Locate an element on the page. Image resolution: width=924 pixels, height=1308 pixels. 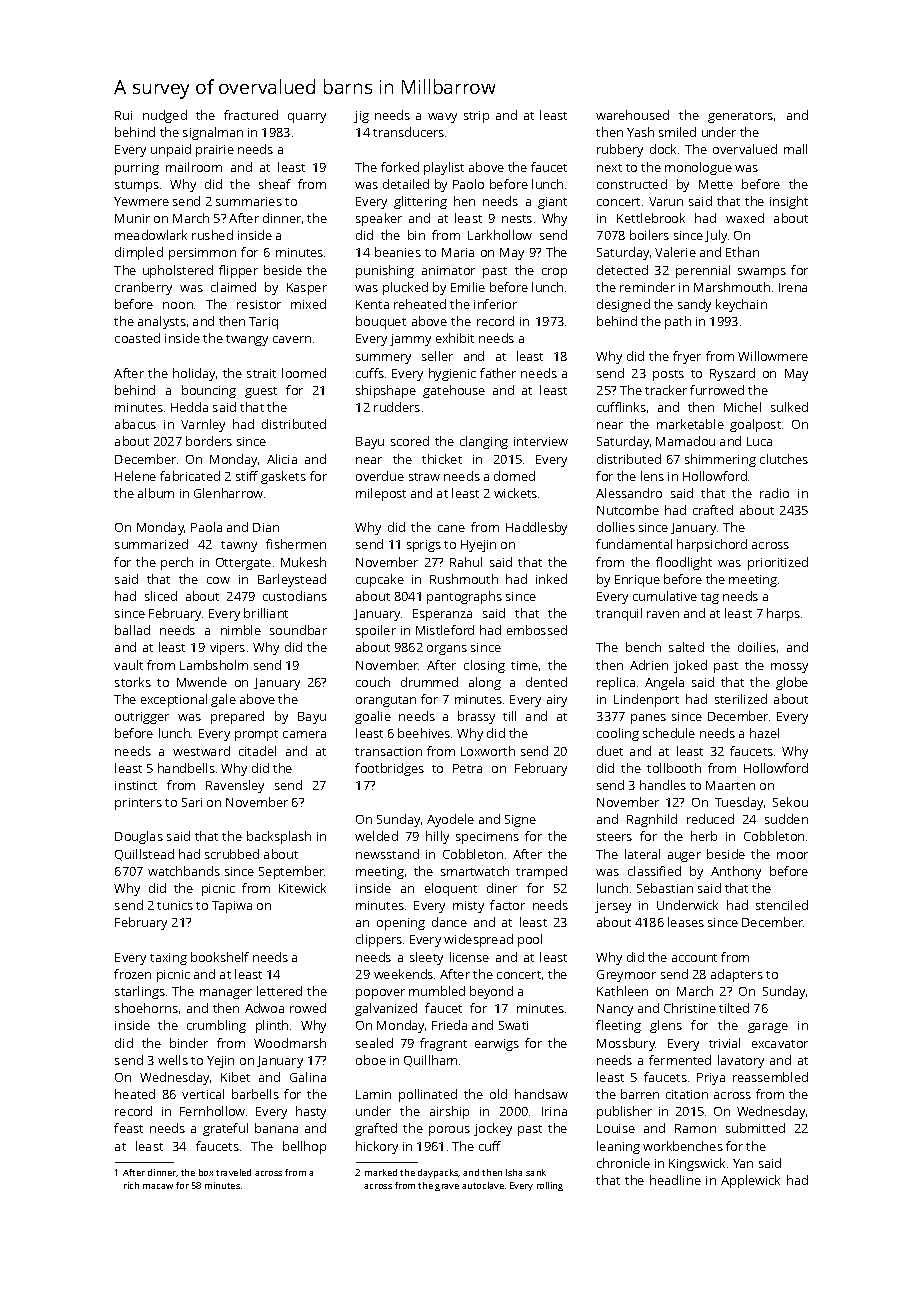
Lambsholm is located at coordinates (214, 665).
